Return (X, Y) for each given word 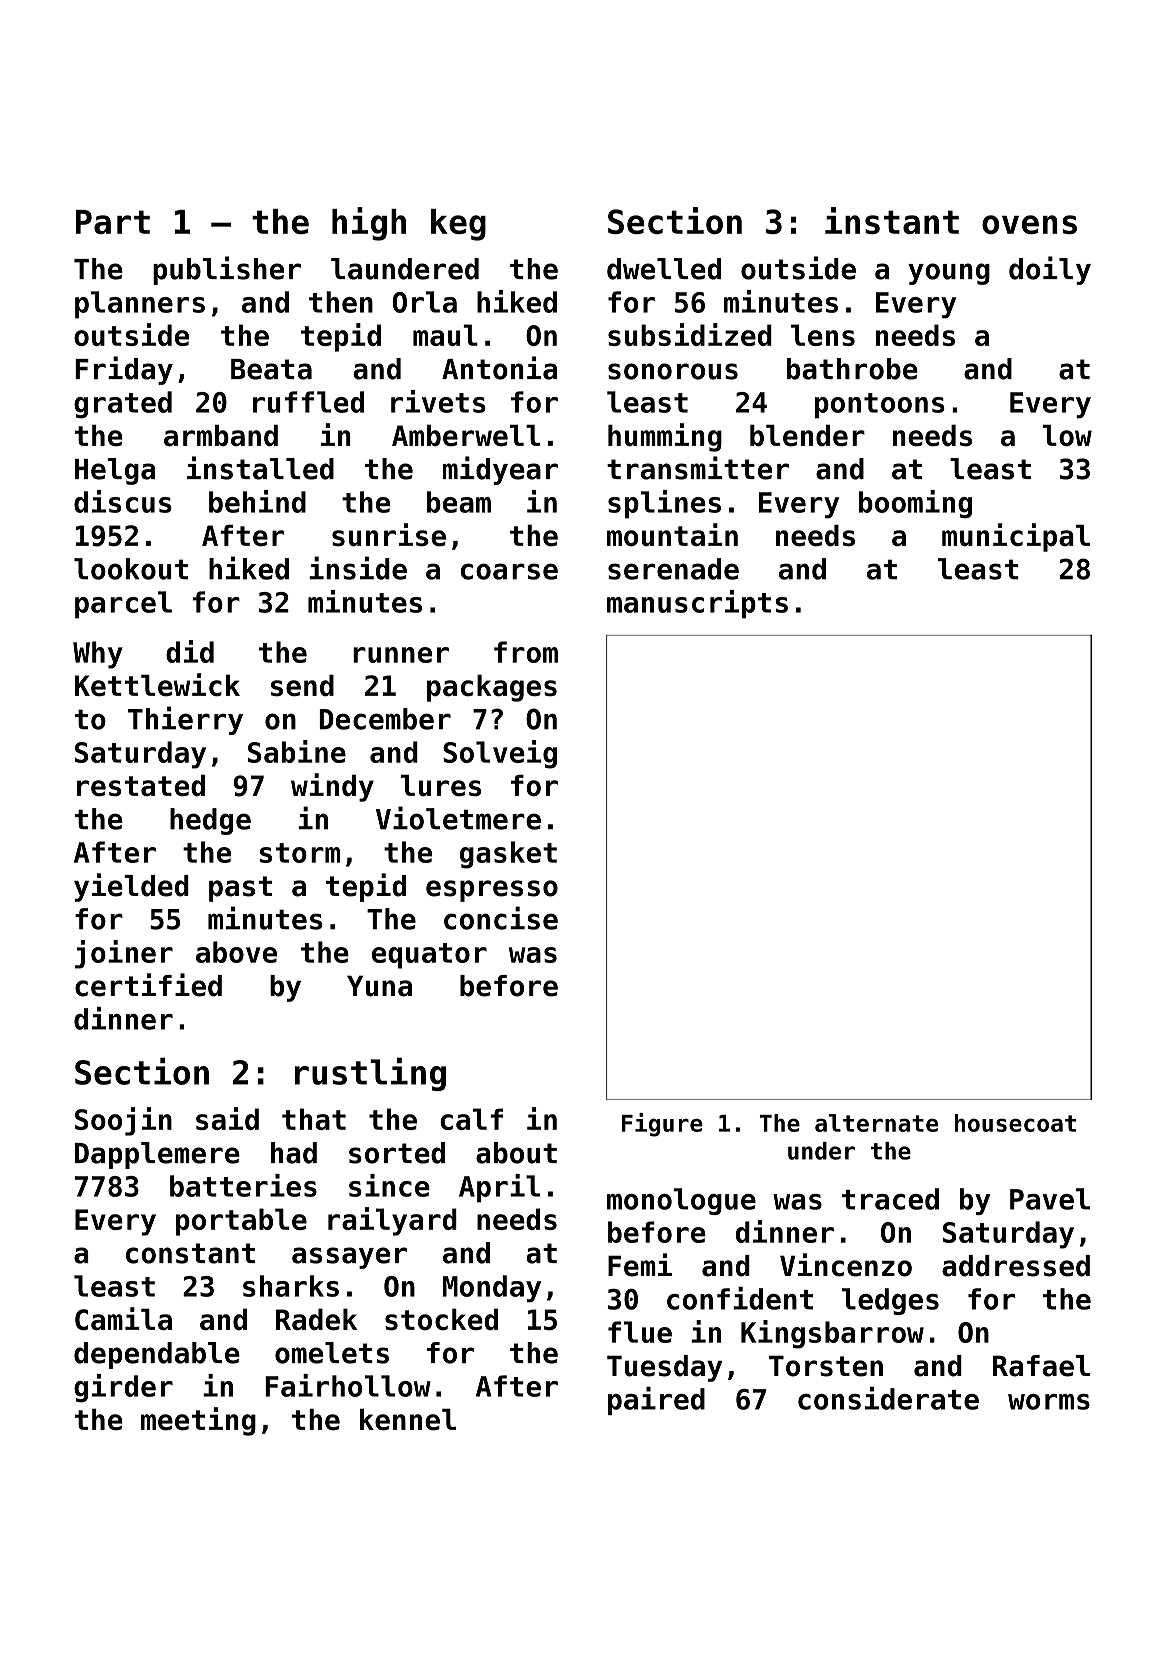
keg (458, 225)
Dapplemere (157, 1155)
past (240, 889)
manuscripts (697, 604)
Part (113, 222)
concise (501, 918)
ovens (1029, 224)
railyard (392, 1221)
